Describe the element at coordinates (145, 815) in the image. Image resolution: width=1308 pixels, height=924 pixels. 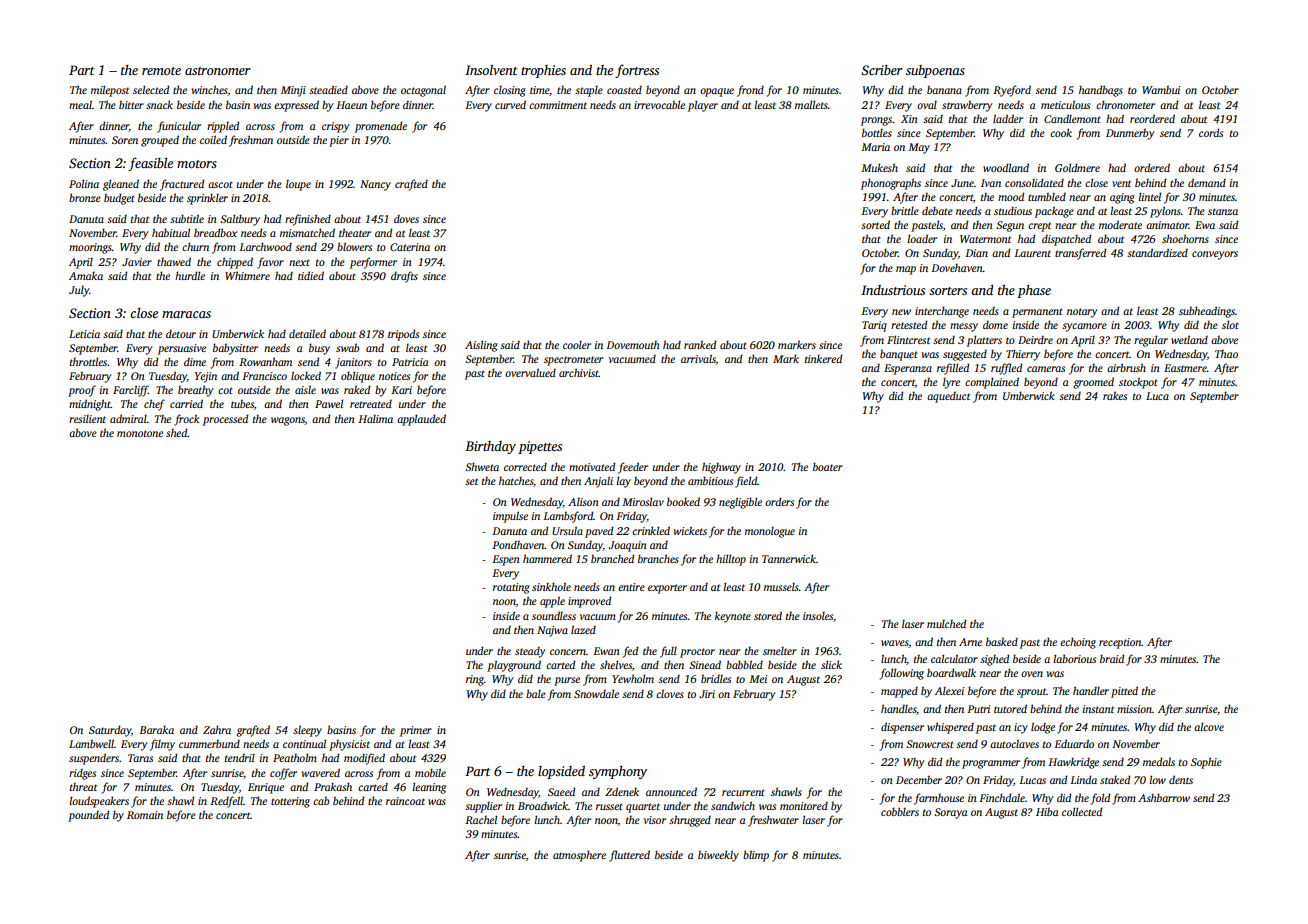
I see `Romain` at that location.
